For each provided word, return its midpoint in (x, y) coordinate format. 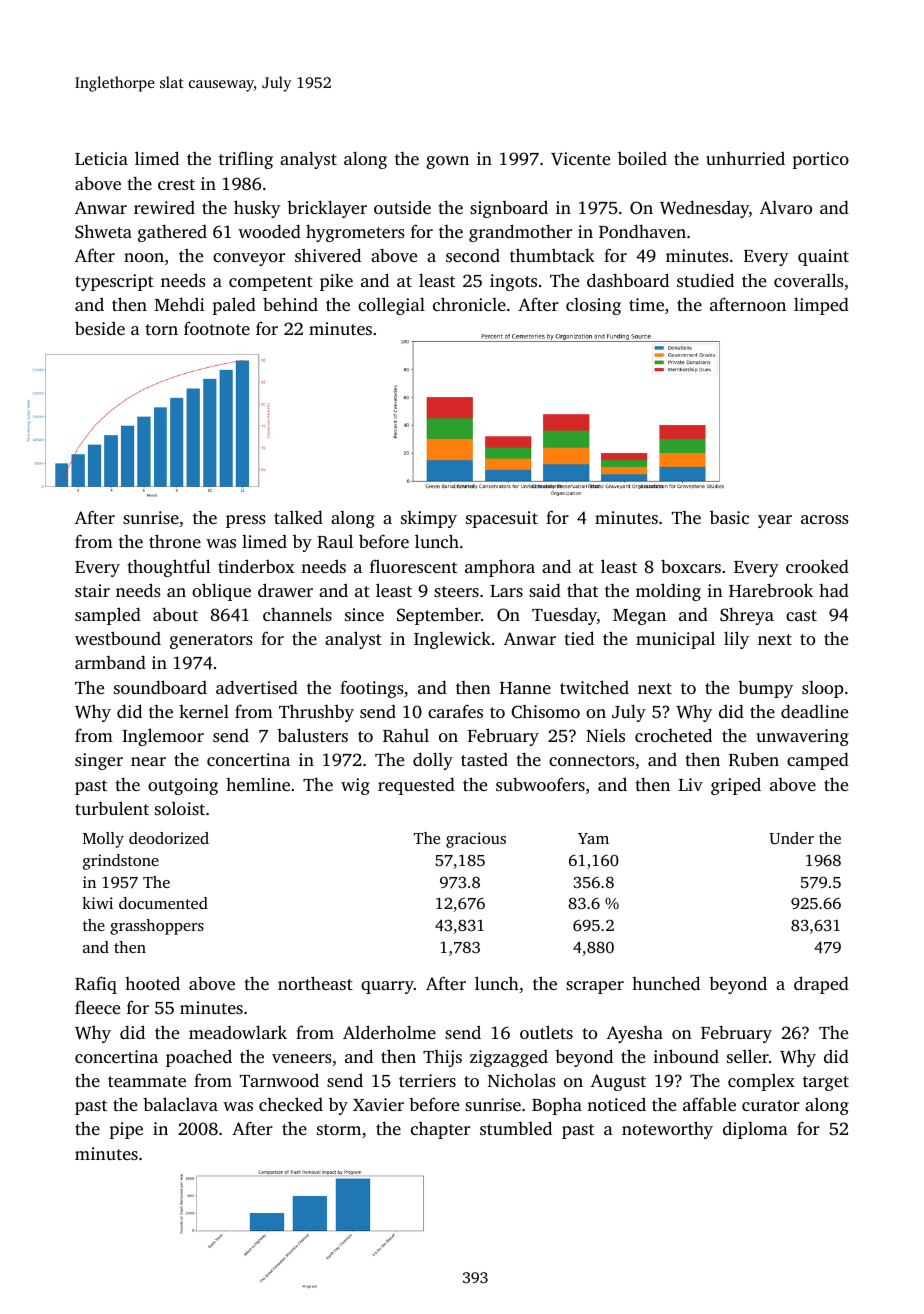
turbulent (112, 808)
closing (593, 306)
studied (705, 280)
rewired (164, 207)
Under (791, 838)
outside (402, 207)
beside (100, 328)
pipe (126, 1130)
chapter (440, 1130)
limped (821, 306)
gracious (476, 840)
